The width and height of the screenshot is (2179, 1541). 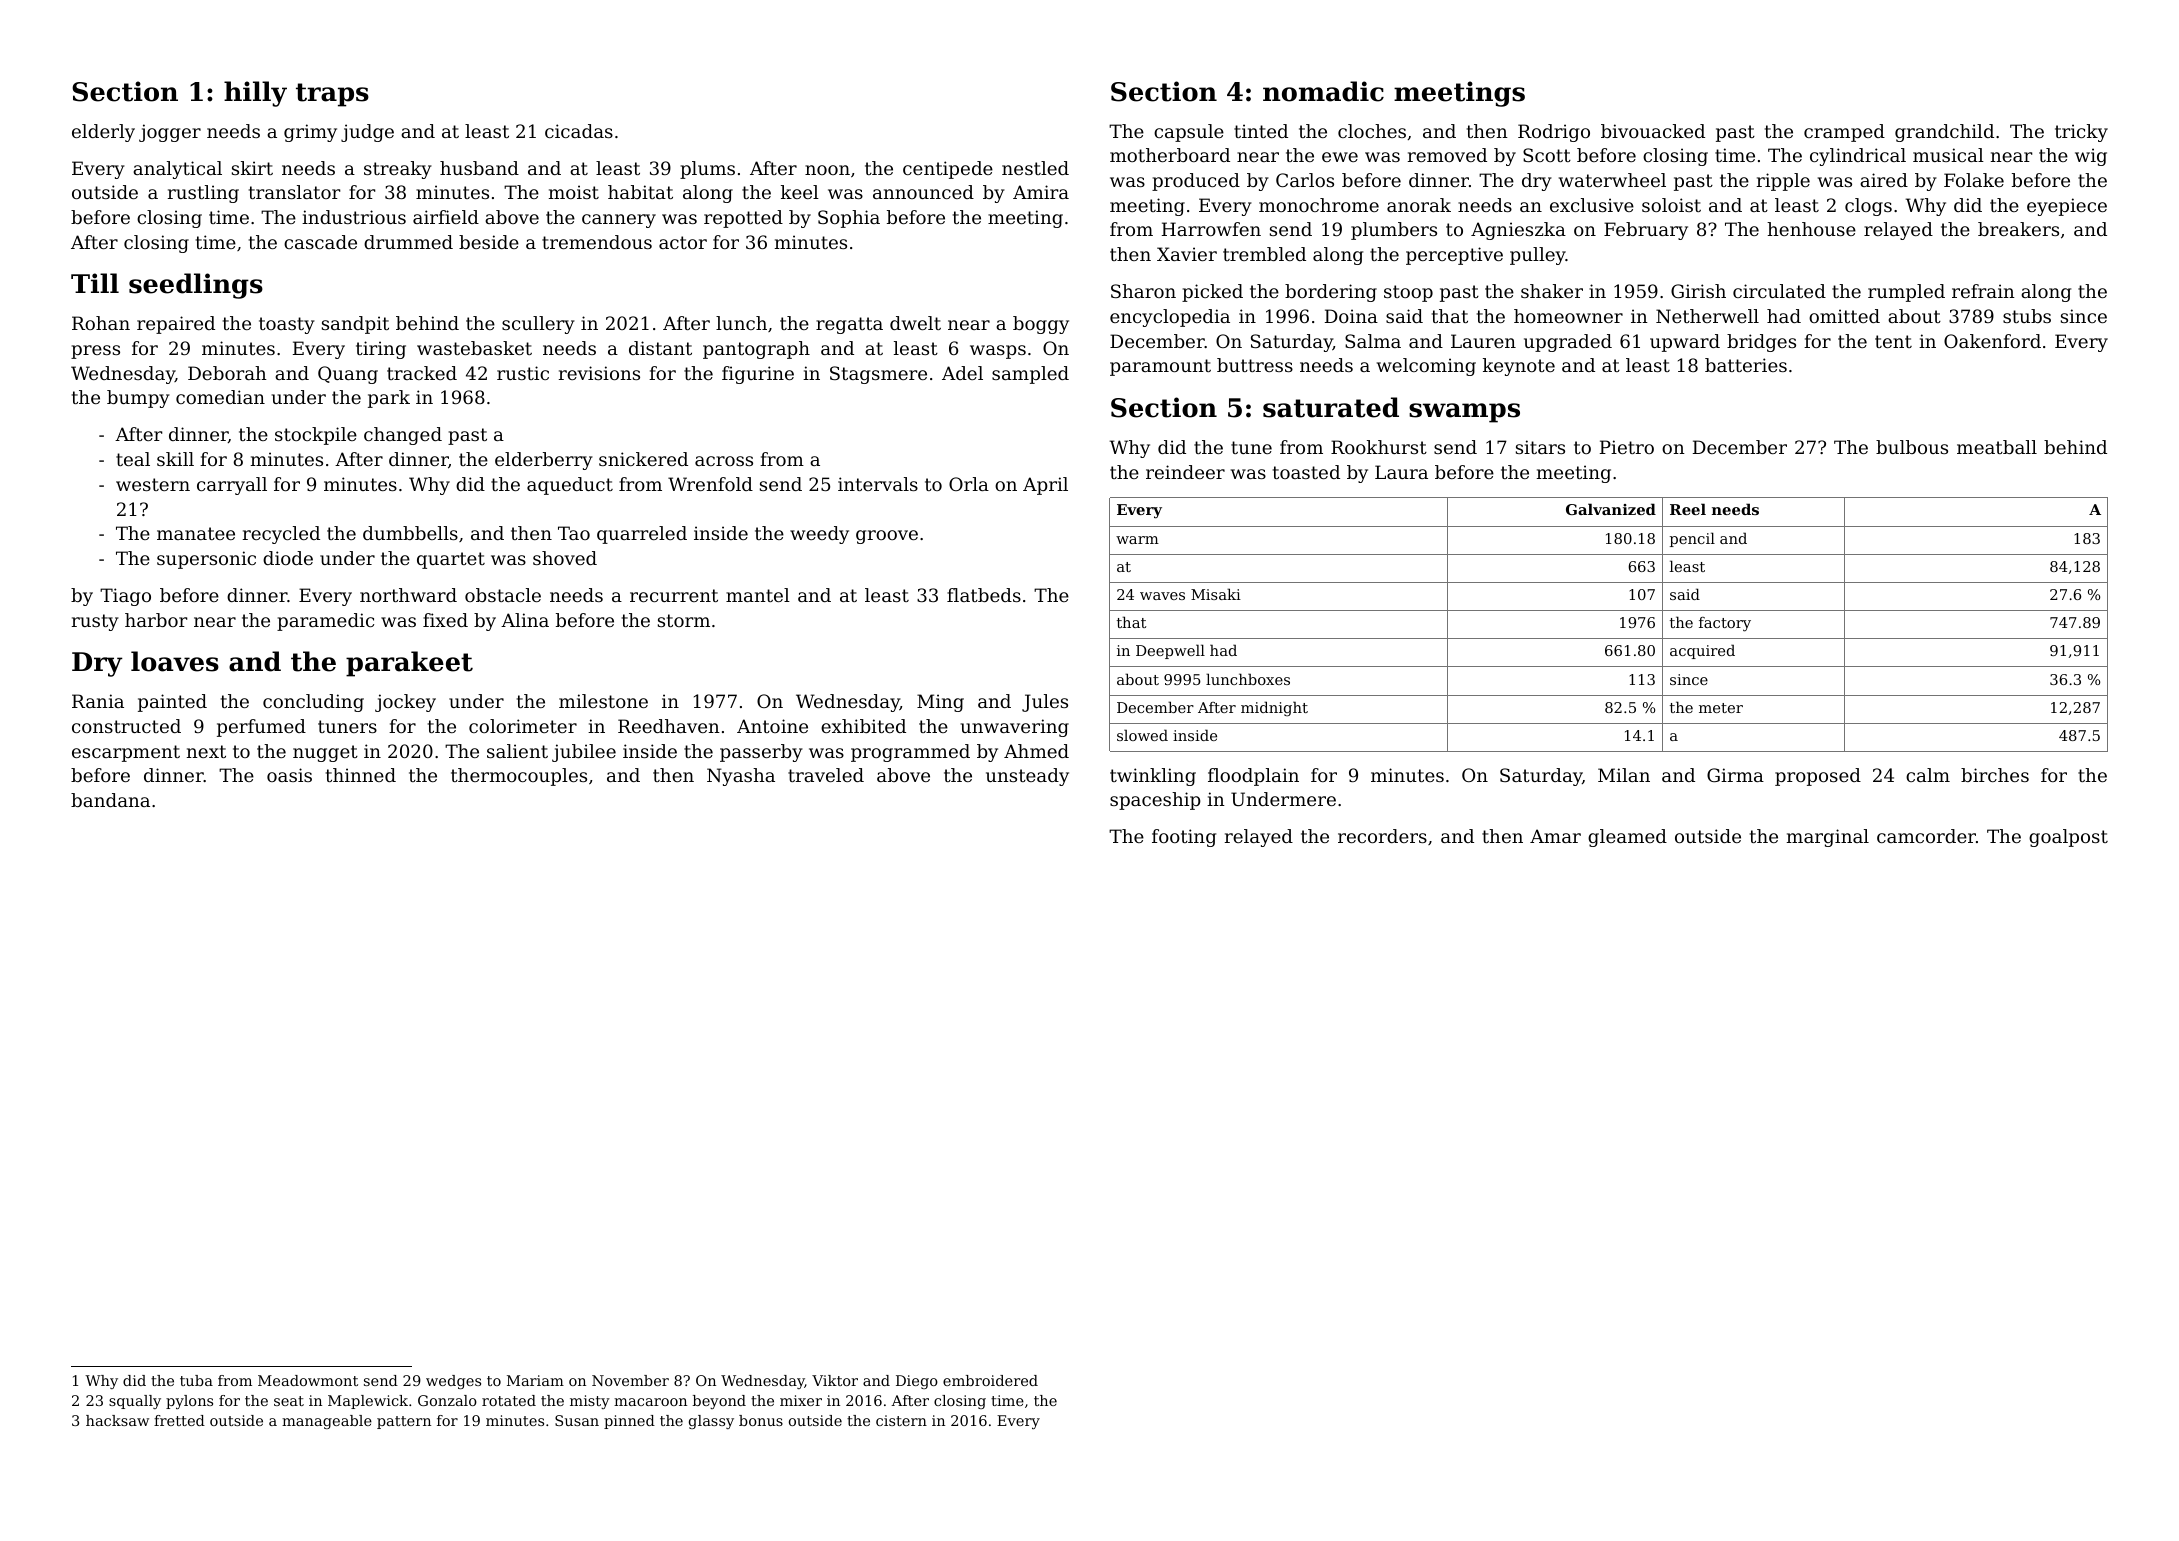 What do you see at coordinates (1818, 777) in the screenshot?
I see `proposed` at bounding box center [1818, 777].
